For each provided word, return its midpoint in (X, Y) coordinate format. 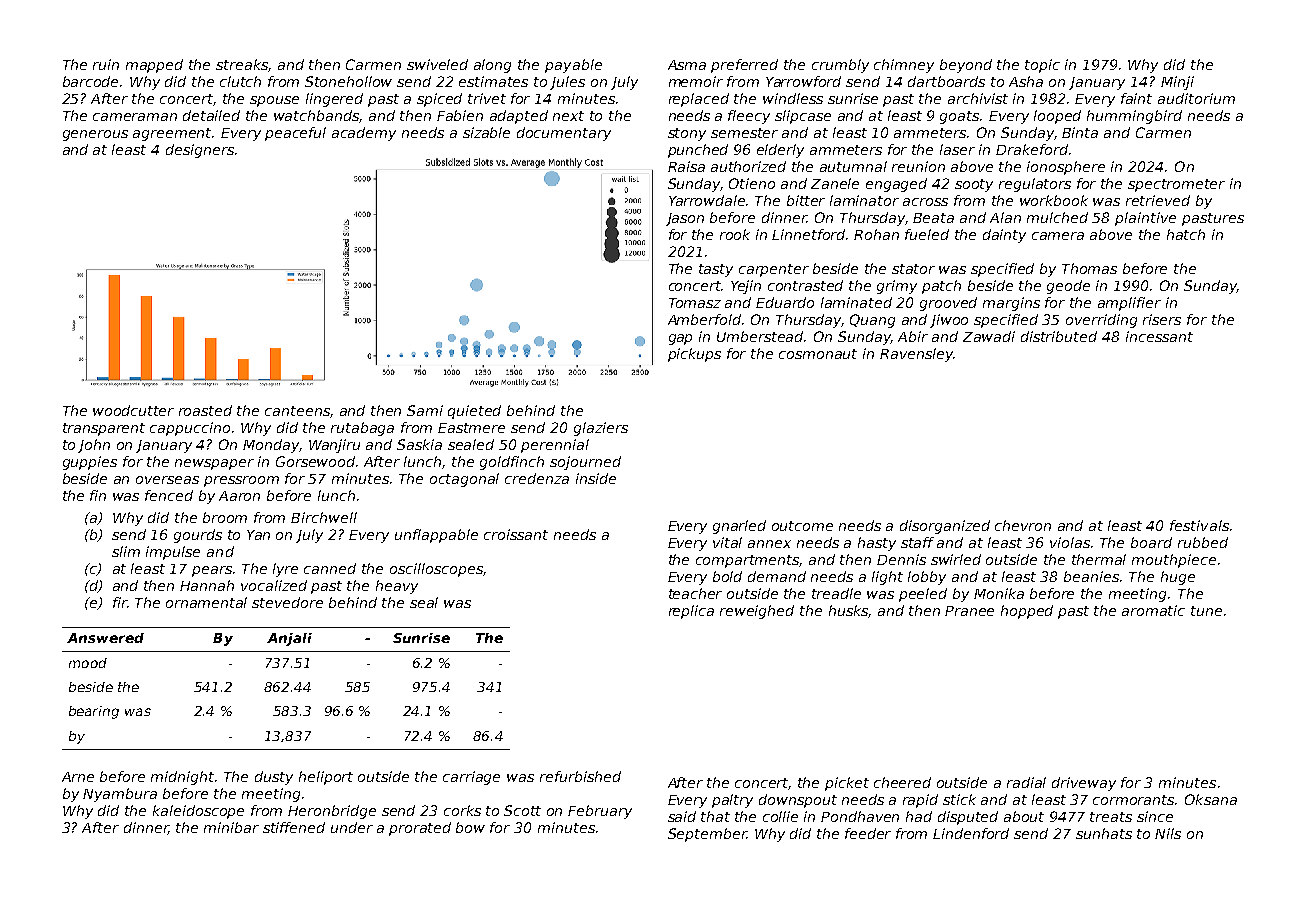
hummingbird (1134, 117)
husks (849, 611)
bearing (94, 712)
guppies (90, 463)
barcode (90, 81)
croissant (516, 534)
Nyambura (120, 795)
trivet (487, 98)
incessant (1159, 336)
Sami (425, 410)
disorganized (945, 527)
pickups (694, 355)
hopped (1027, 612)
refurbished (580, 776)
